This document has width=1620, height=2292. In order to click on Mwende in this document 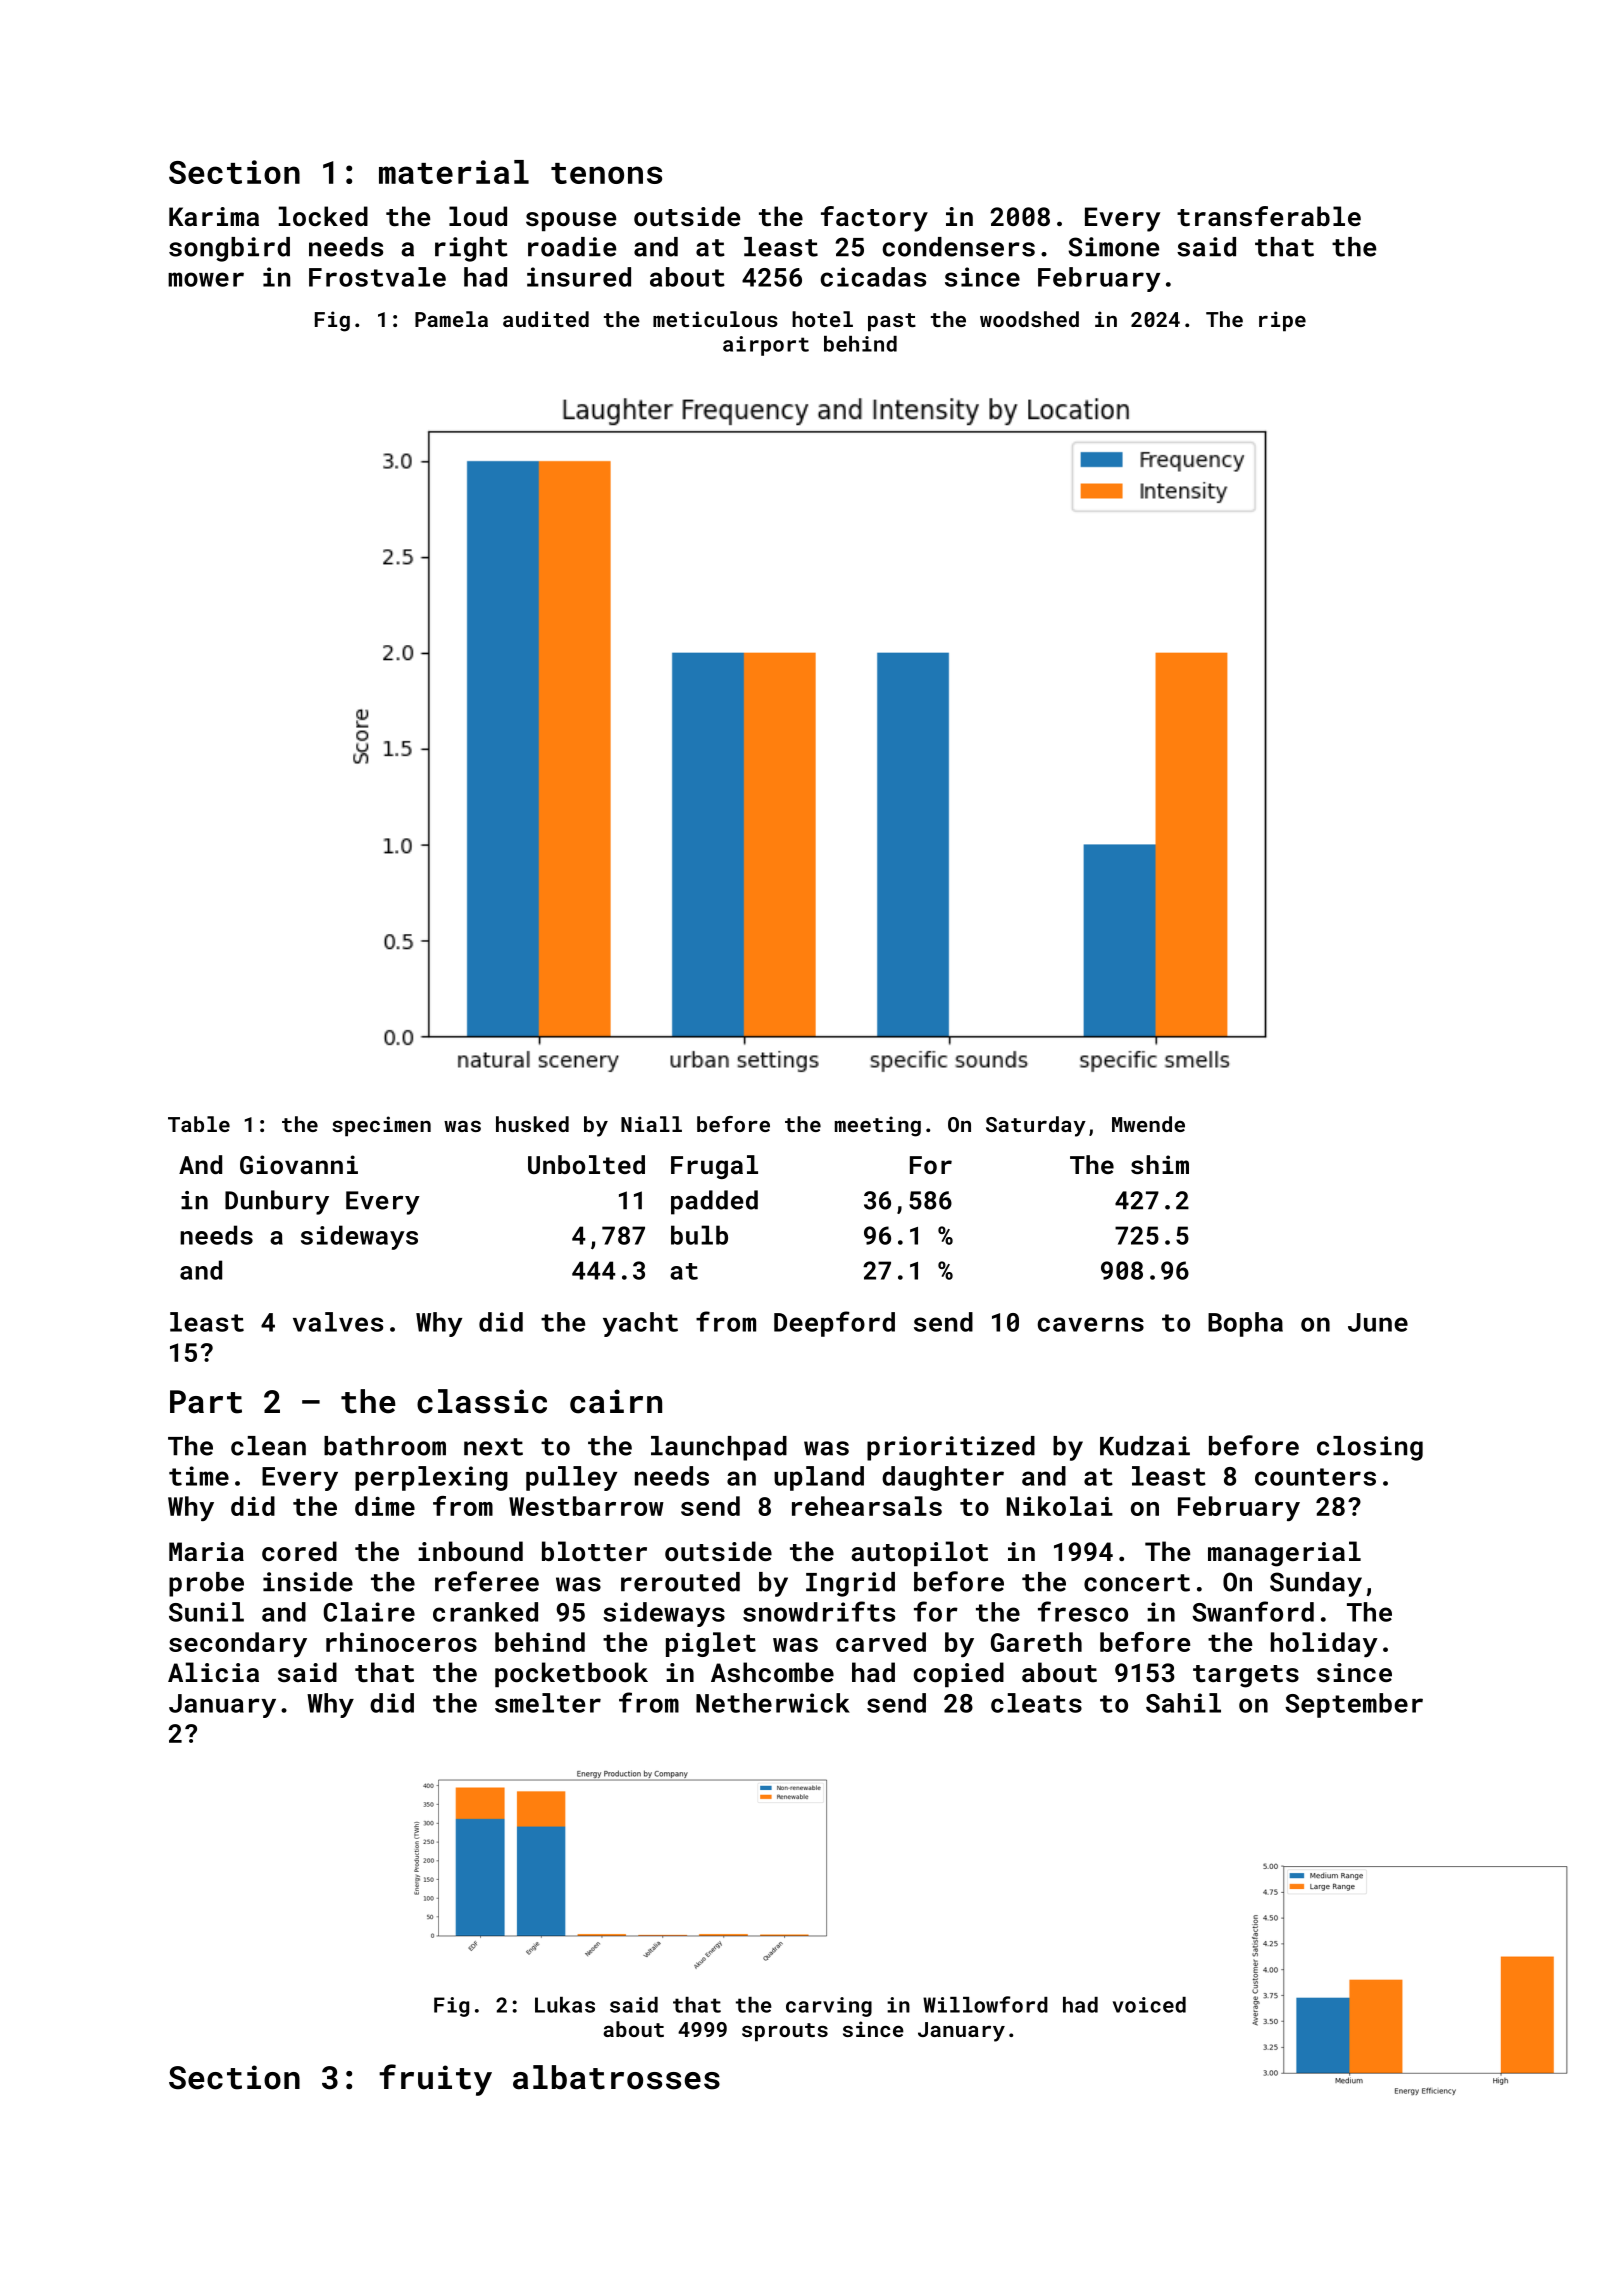, I will do `click(1148, 1124)`.
